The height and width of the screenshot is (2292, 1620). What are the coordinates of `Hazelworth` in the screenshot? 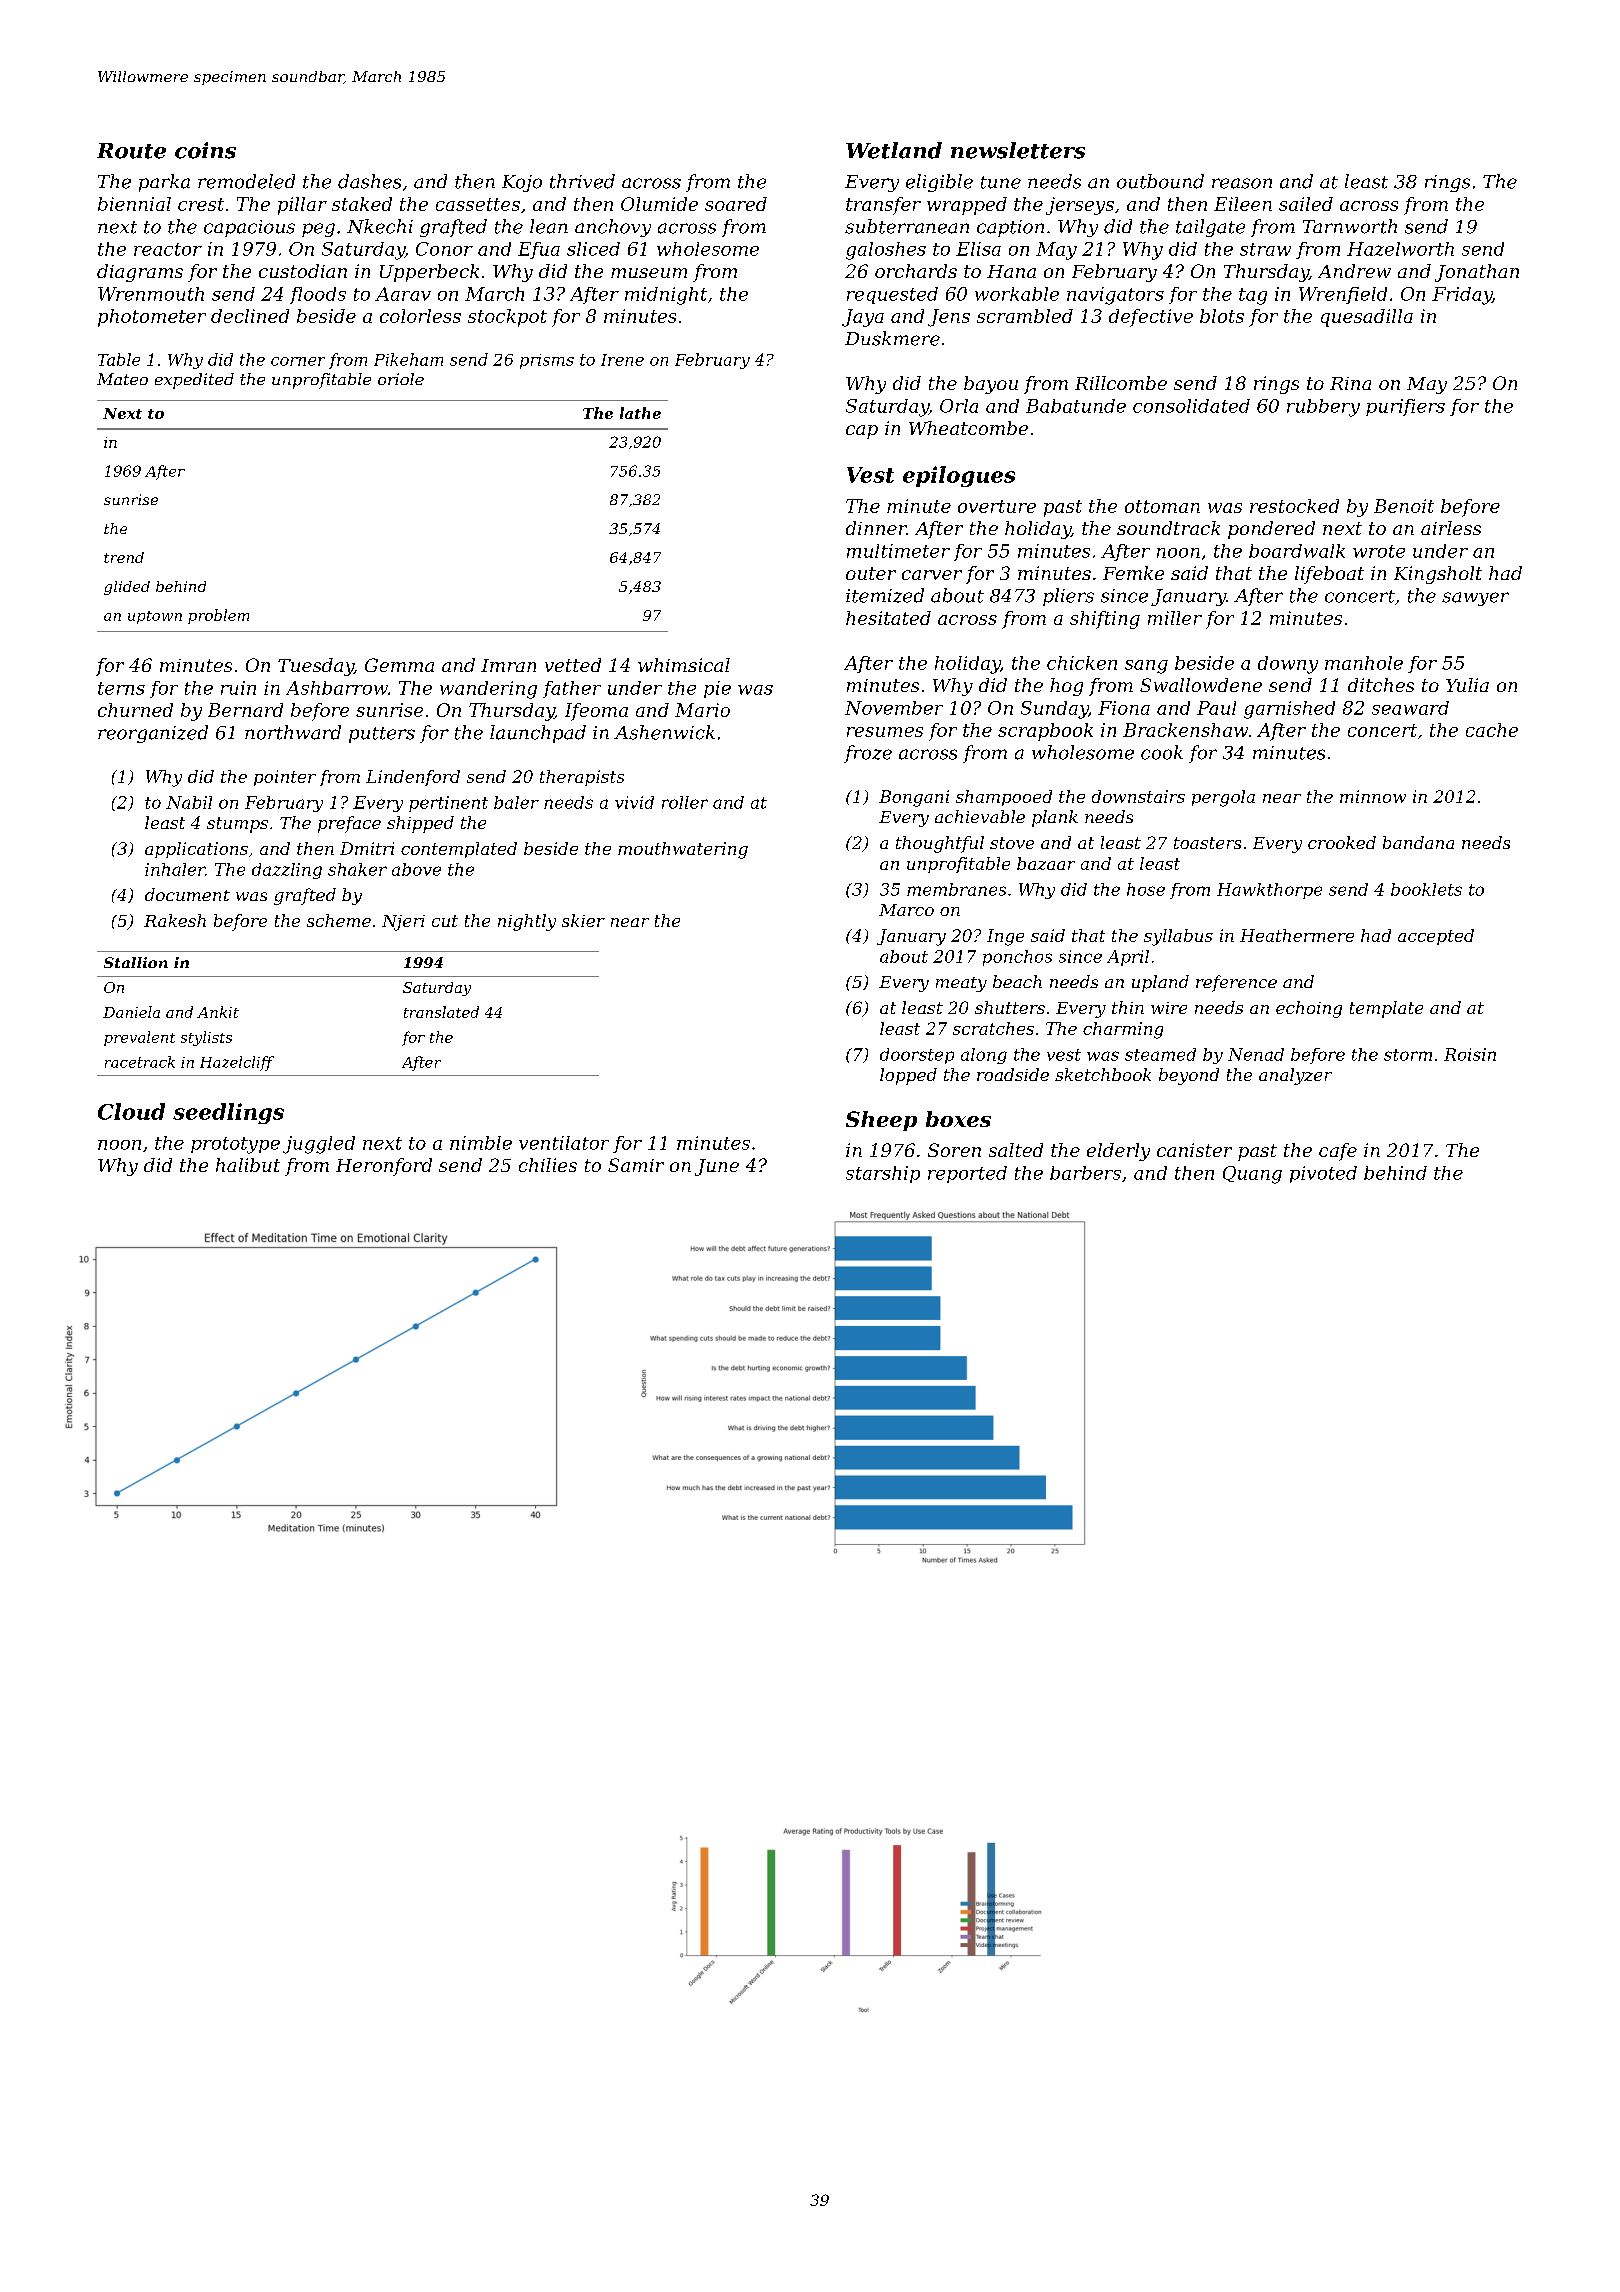 It's located at (1400, 249).
